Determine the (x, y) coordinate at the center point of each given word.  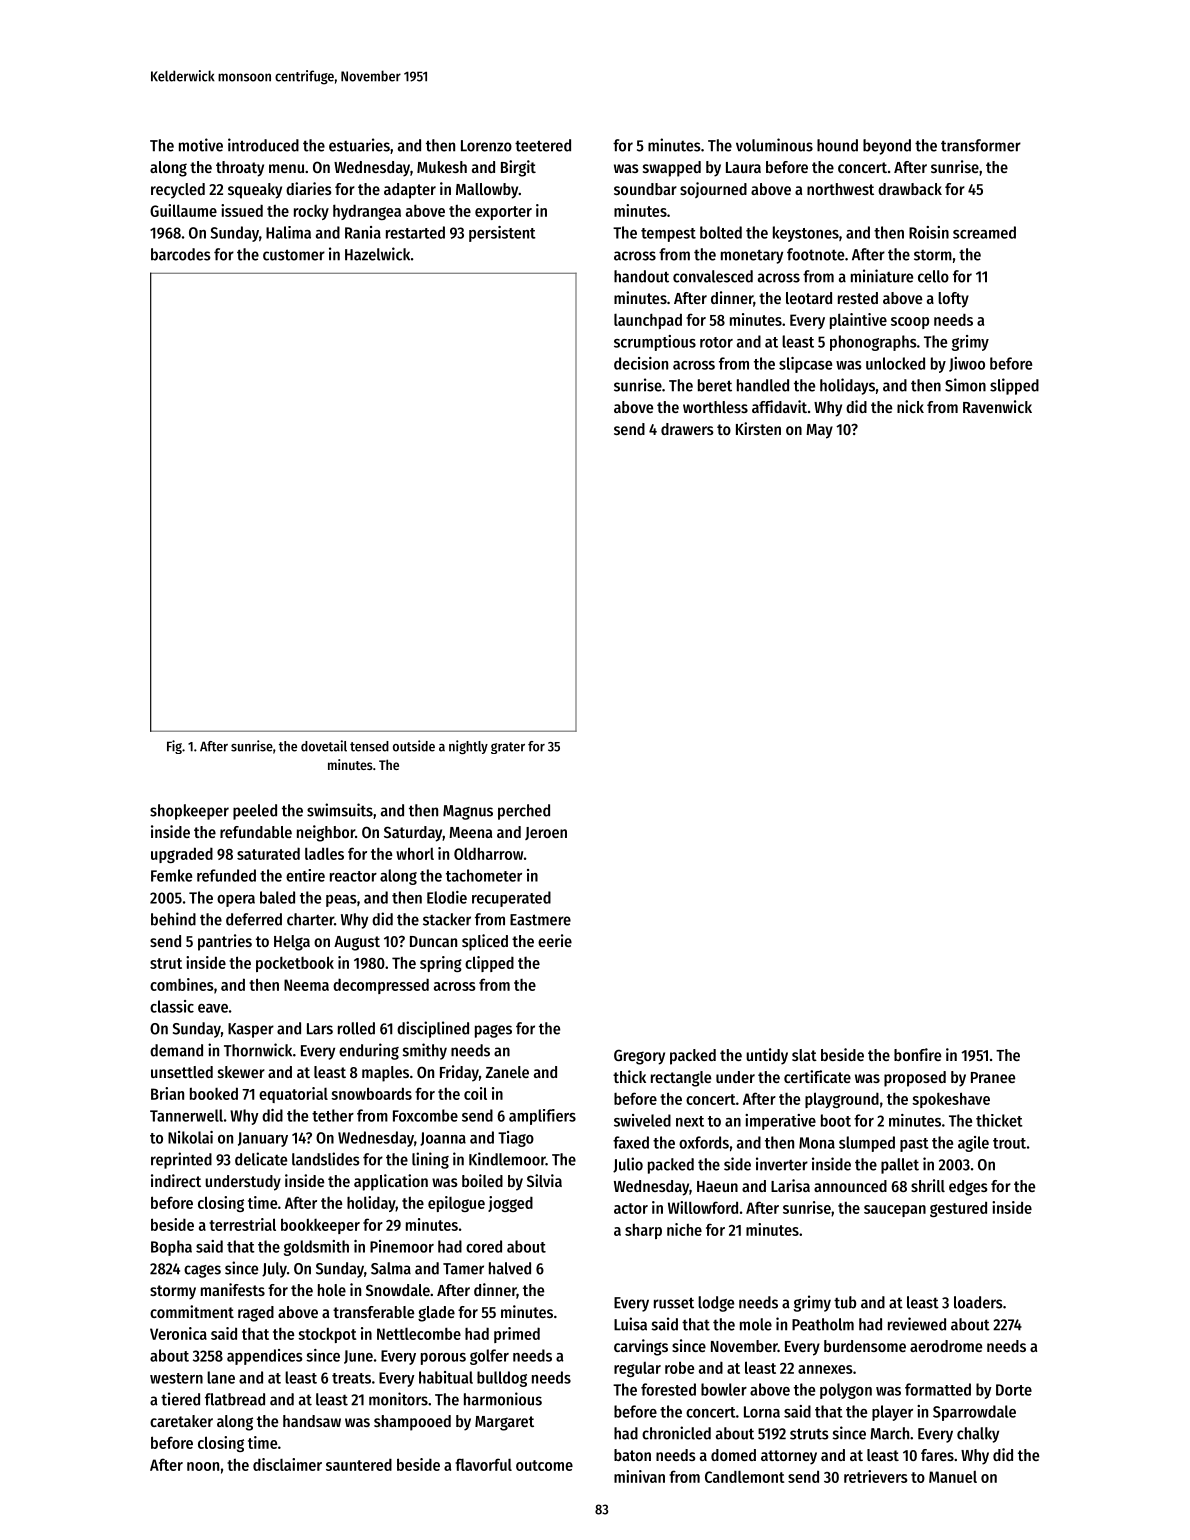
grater (508, 748)
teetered (543, 145)
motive (201, 145)
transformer (981, 145)
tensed (369, 746)
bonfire (917, 1054)
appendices (264, 1357)
